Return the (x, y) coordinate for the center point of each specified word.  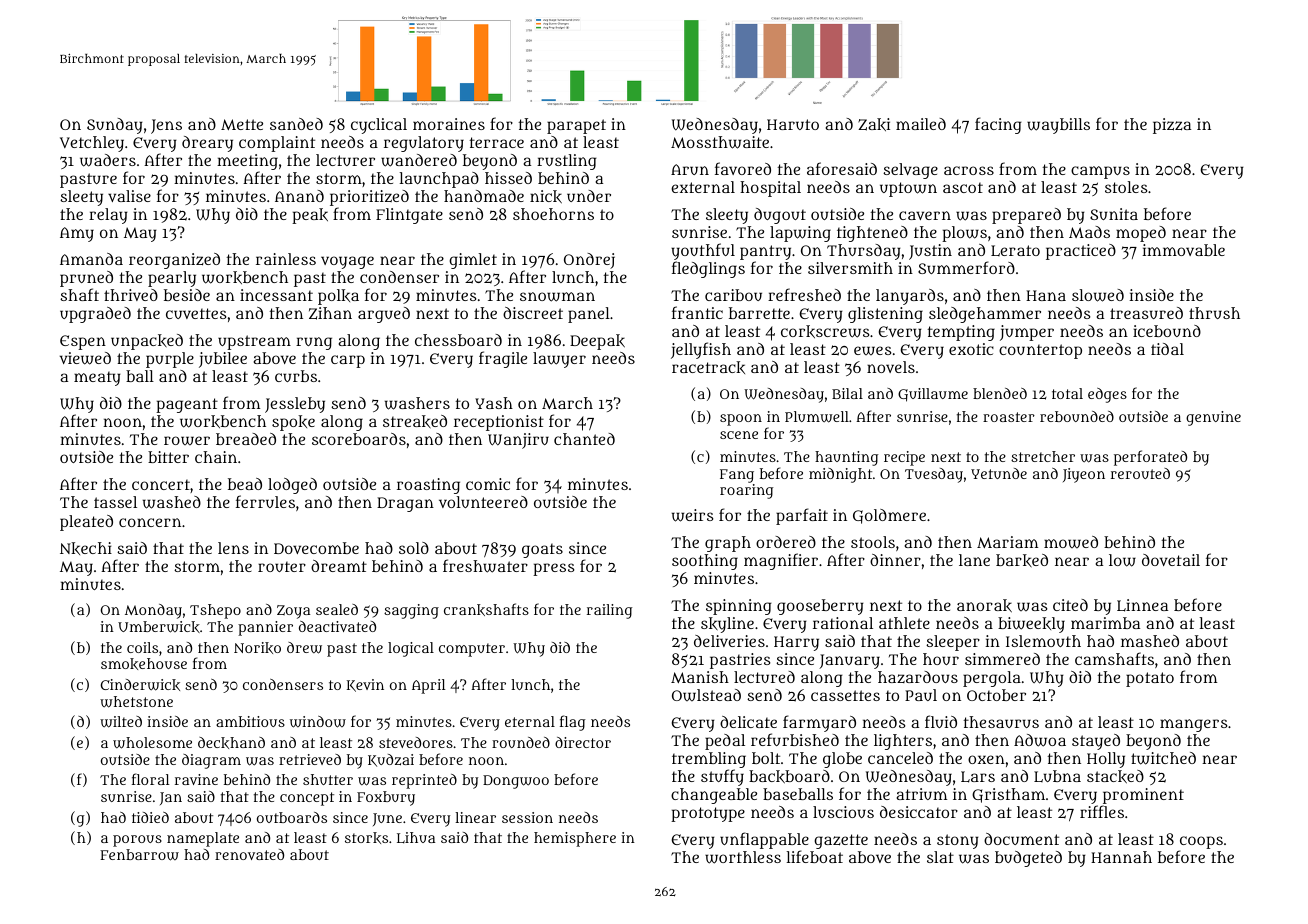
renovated (249, 854)
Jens (166, 126)
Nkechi (86, 548)
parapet (576, 126)
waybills (1058, 126)
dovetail (1171, 560)
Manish (700, 677)
